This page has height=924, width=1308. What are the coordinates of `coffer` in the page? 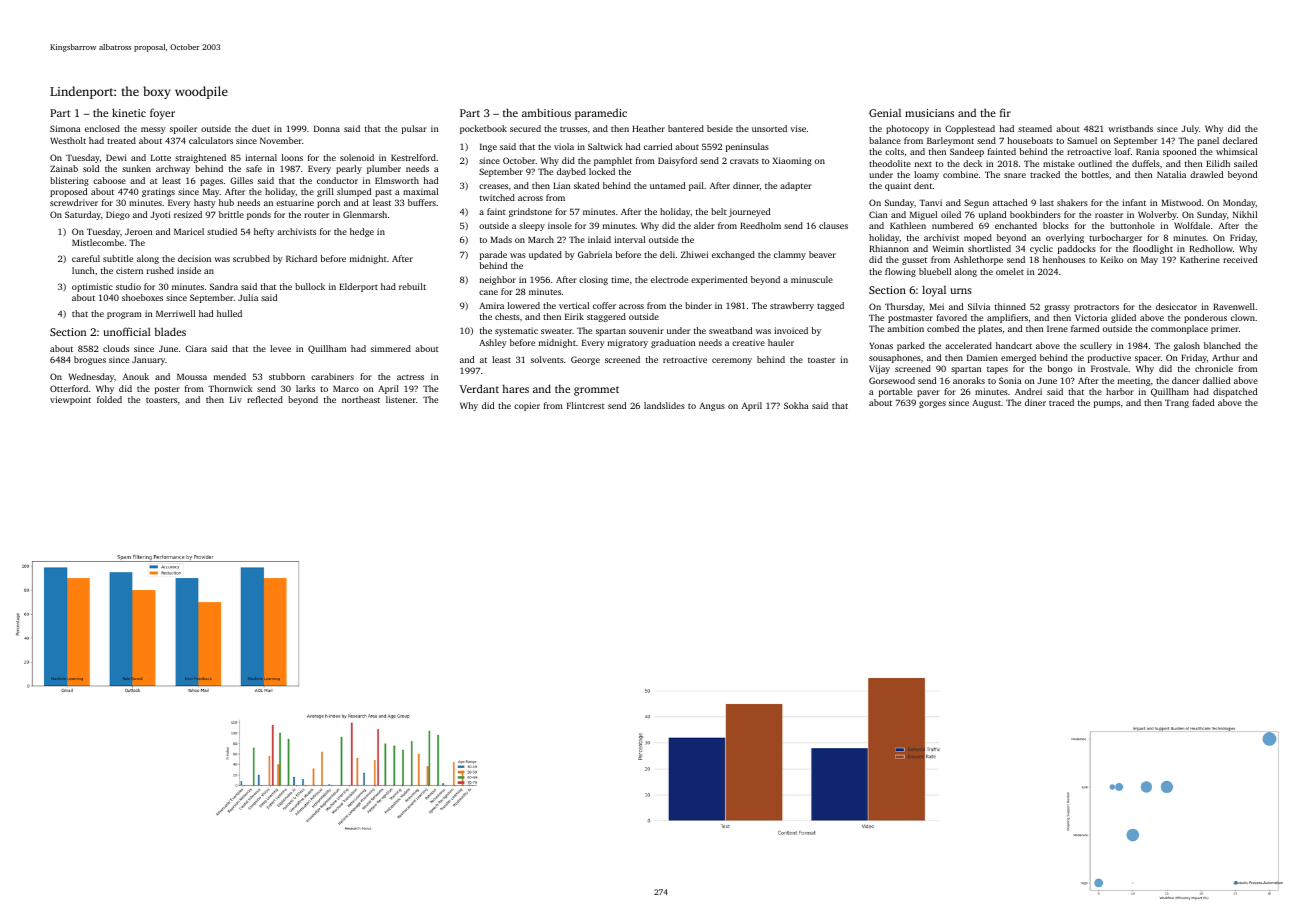 It's located at (604, 305).
